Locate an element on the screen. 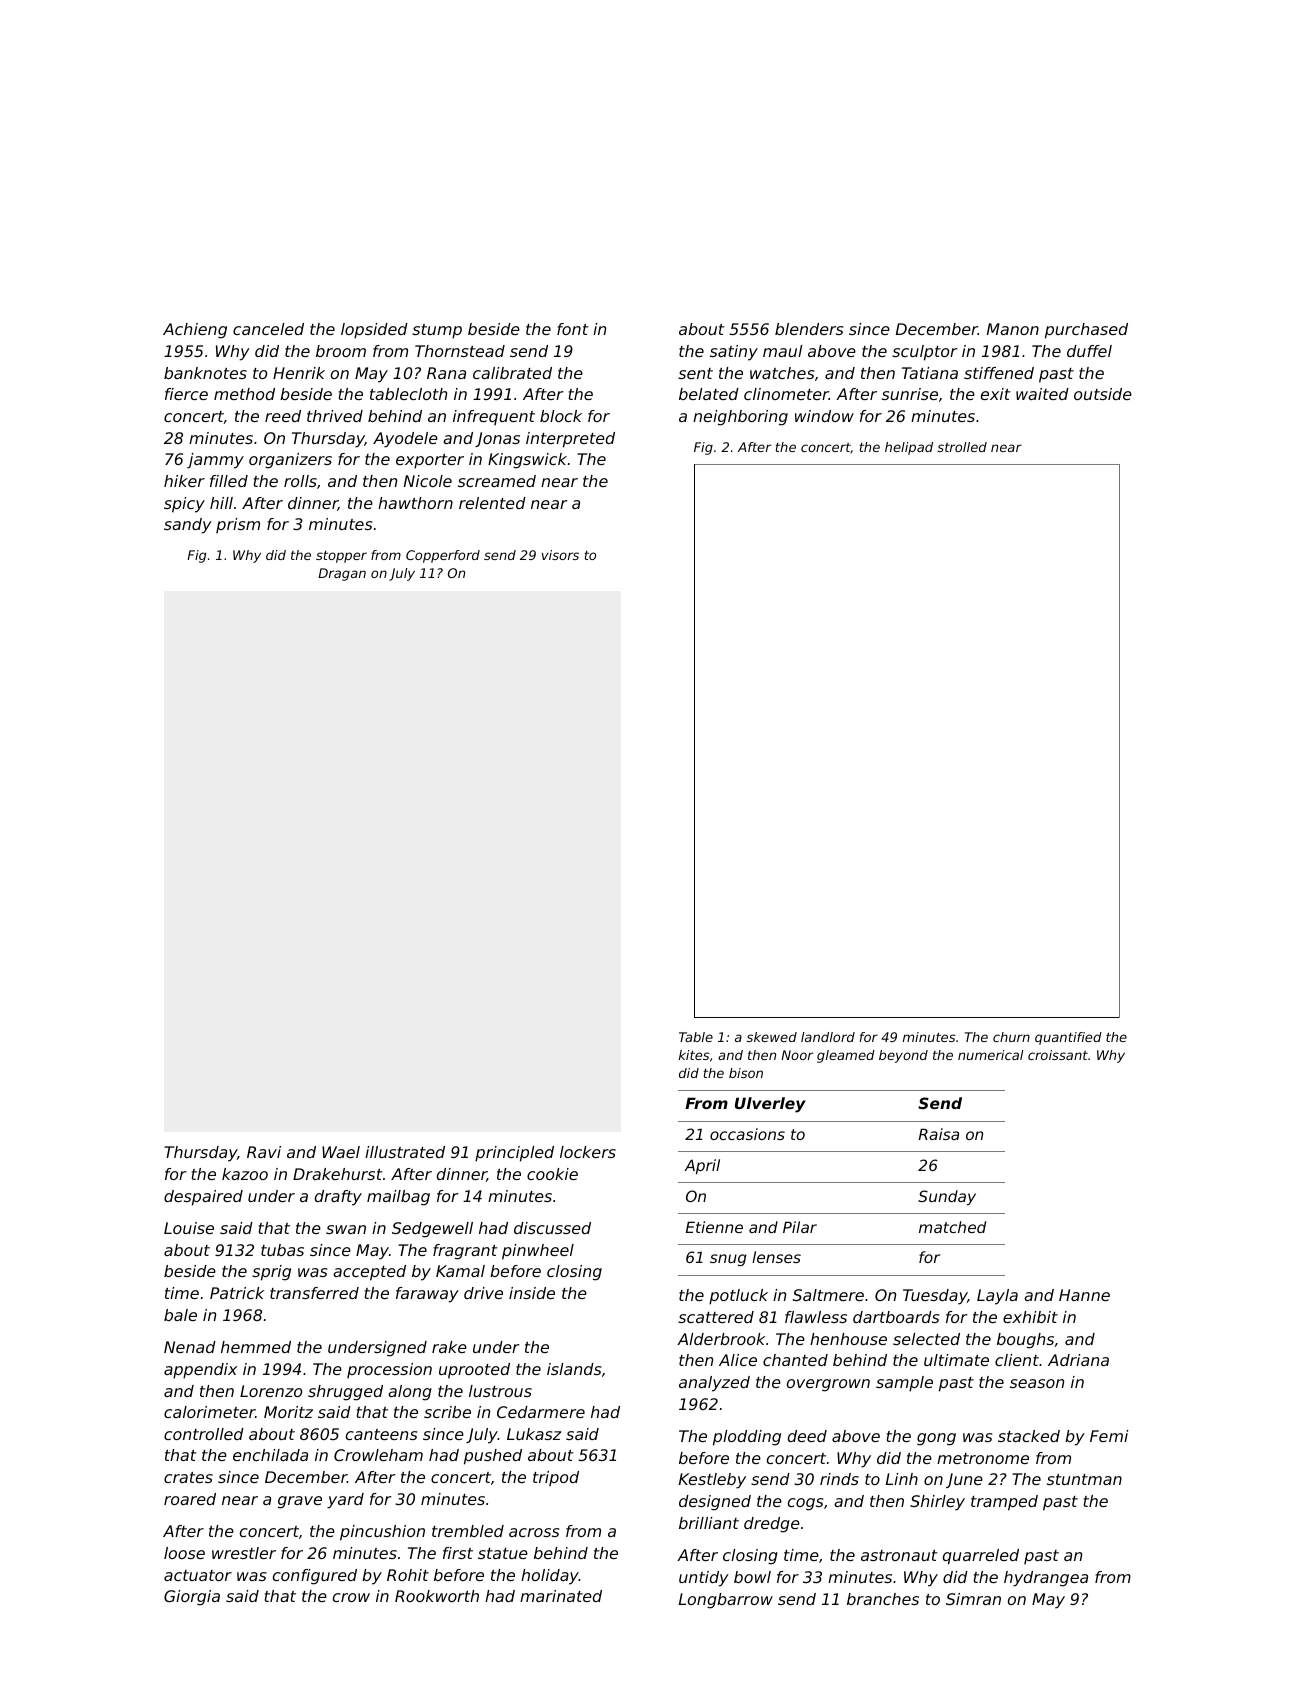  sculptor is located at coordinates (925, 353).
